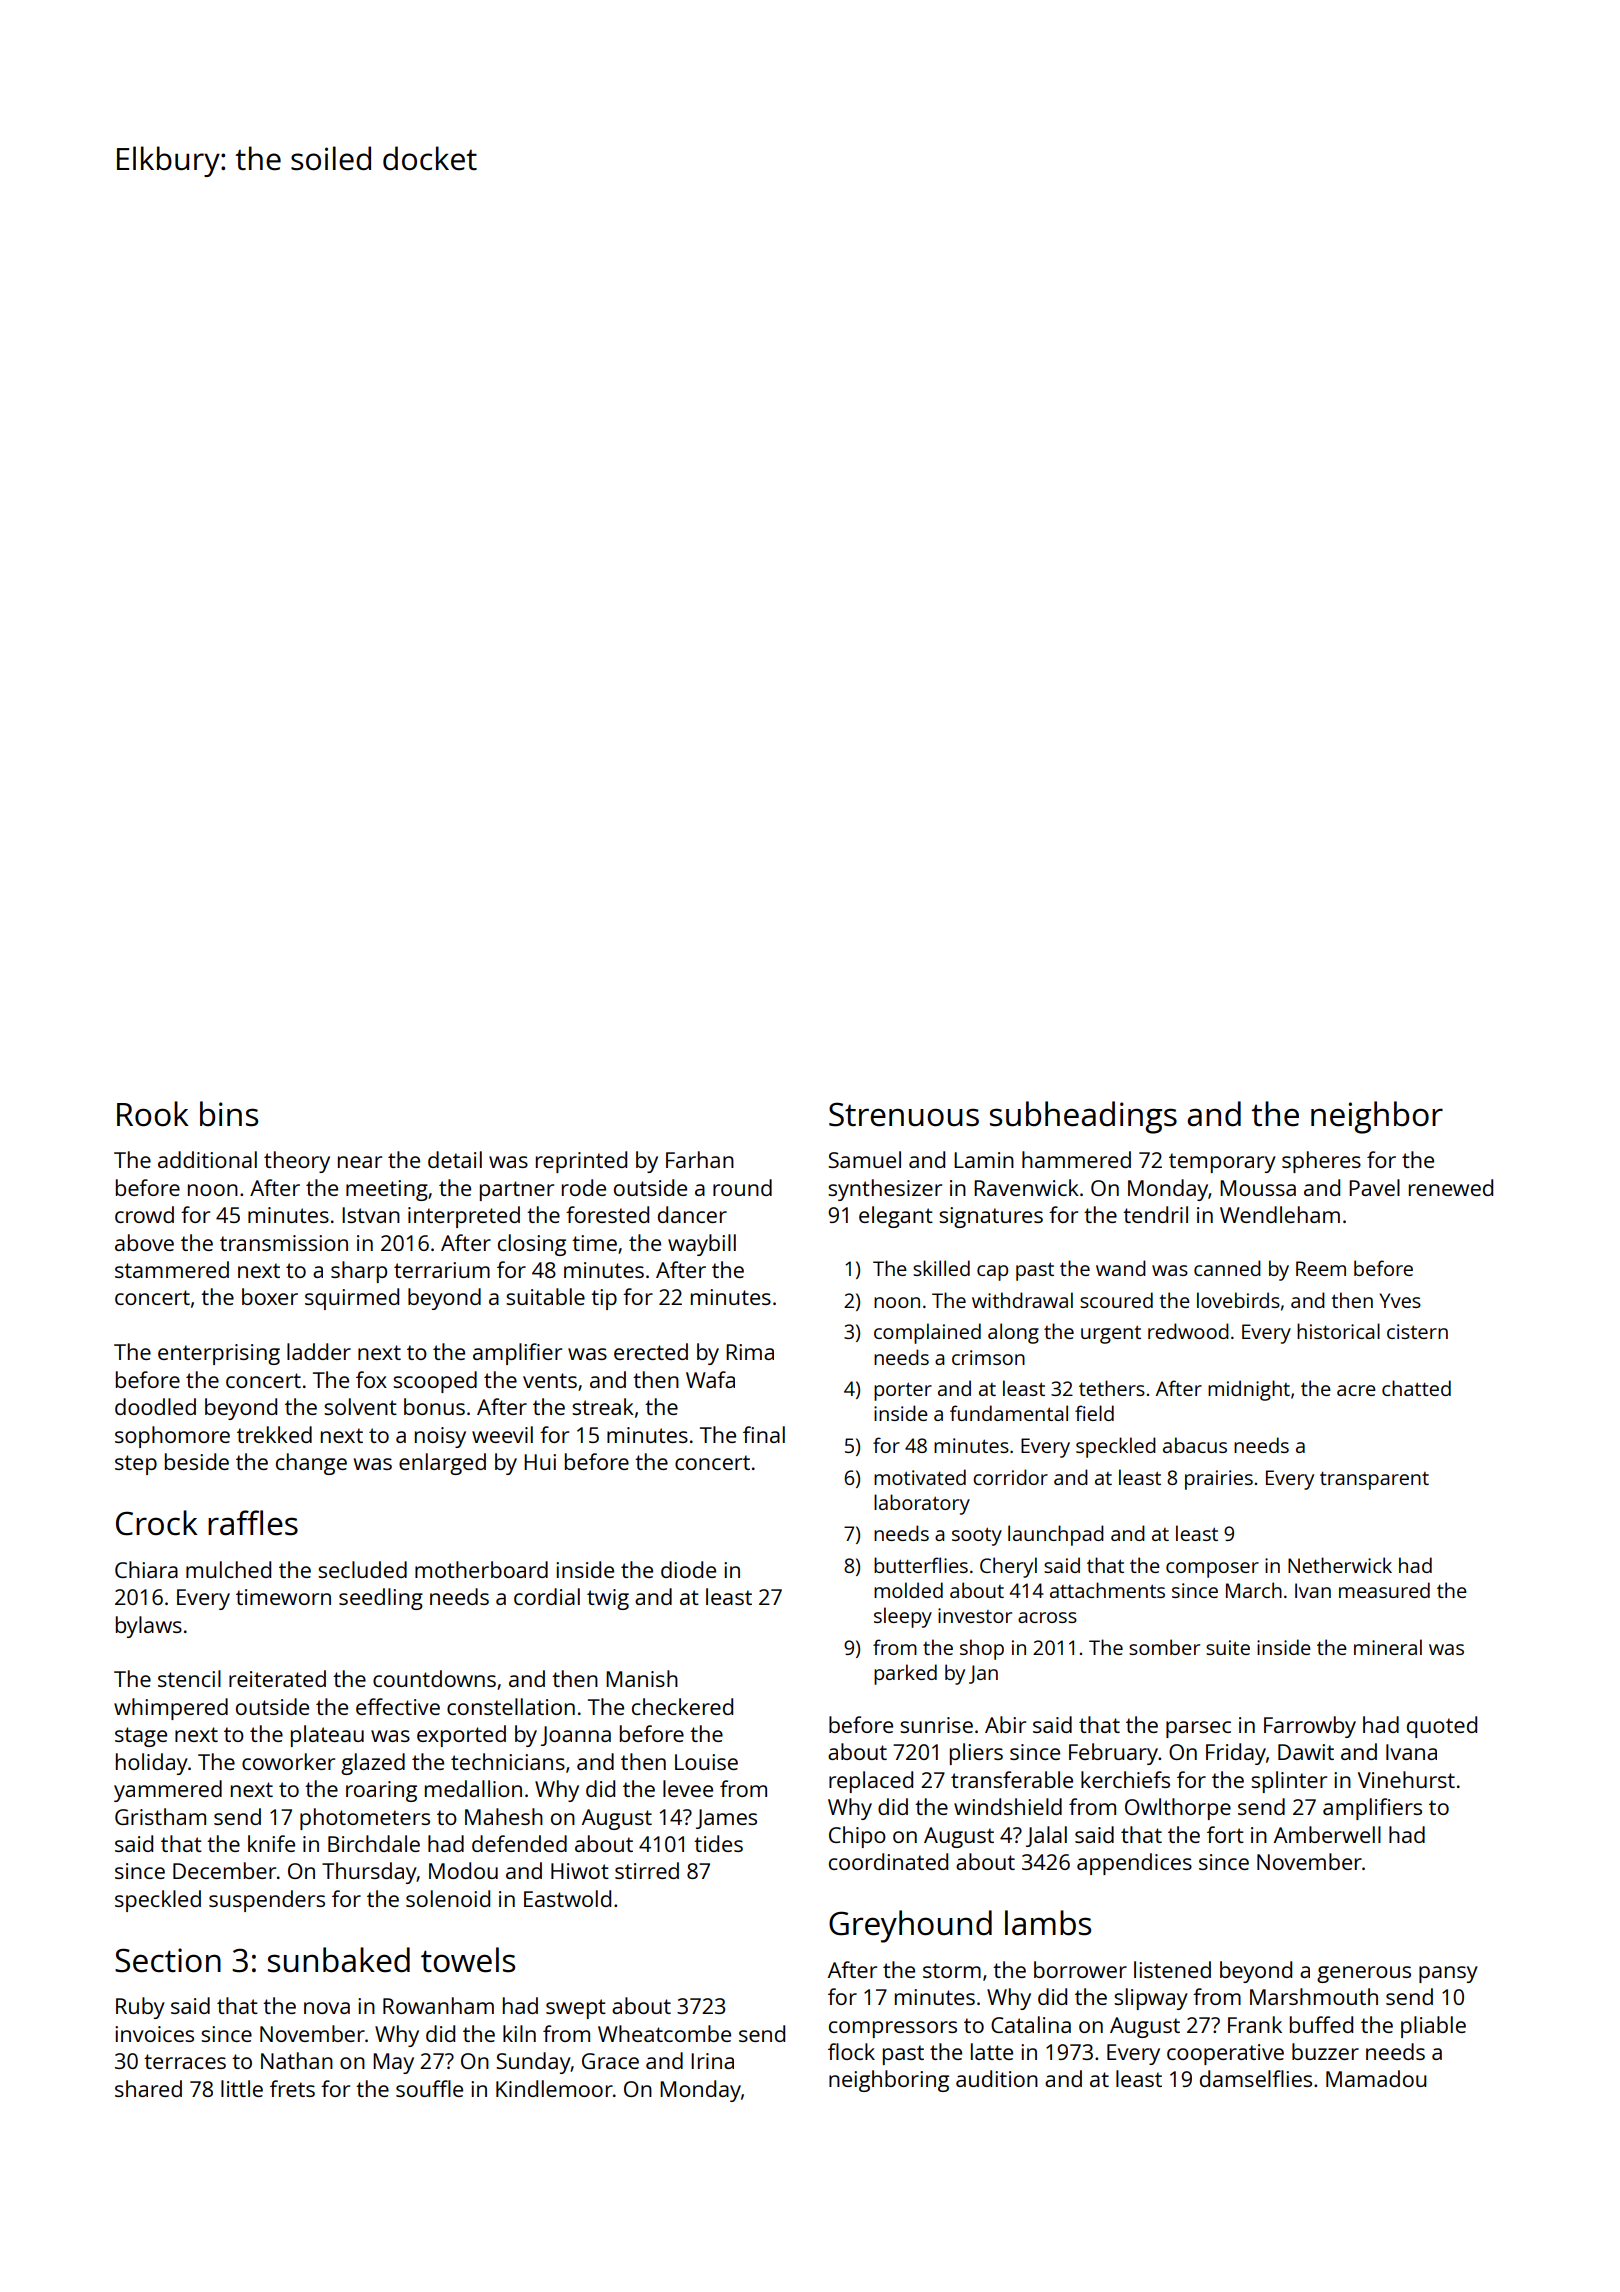 This screenshot has height=2292, width=1620. Describe the element at coordinates (532, 1245) in the screenshot. I see `closing` at that location.
